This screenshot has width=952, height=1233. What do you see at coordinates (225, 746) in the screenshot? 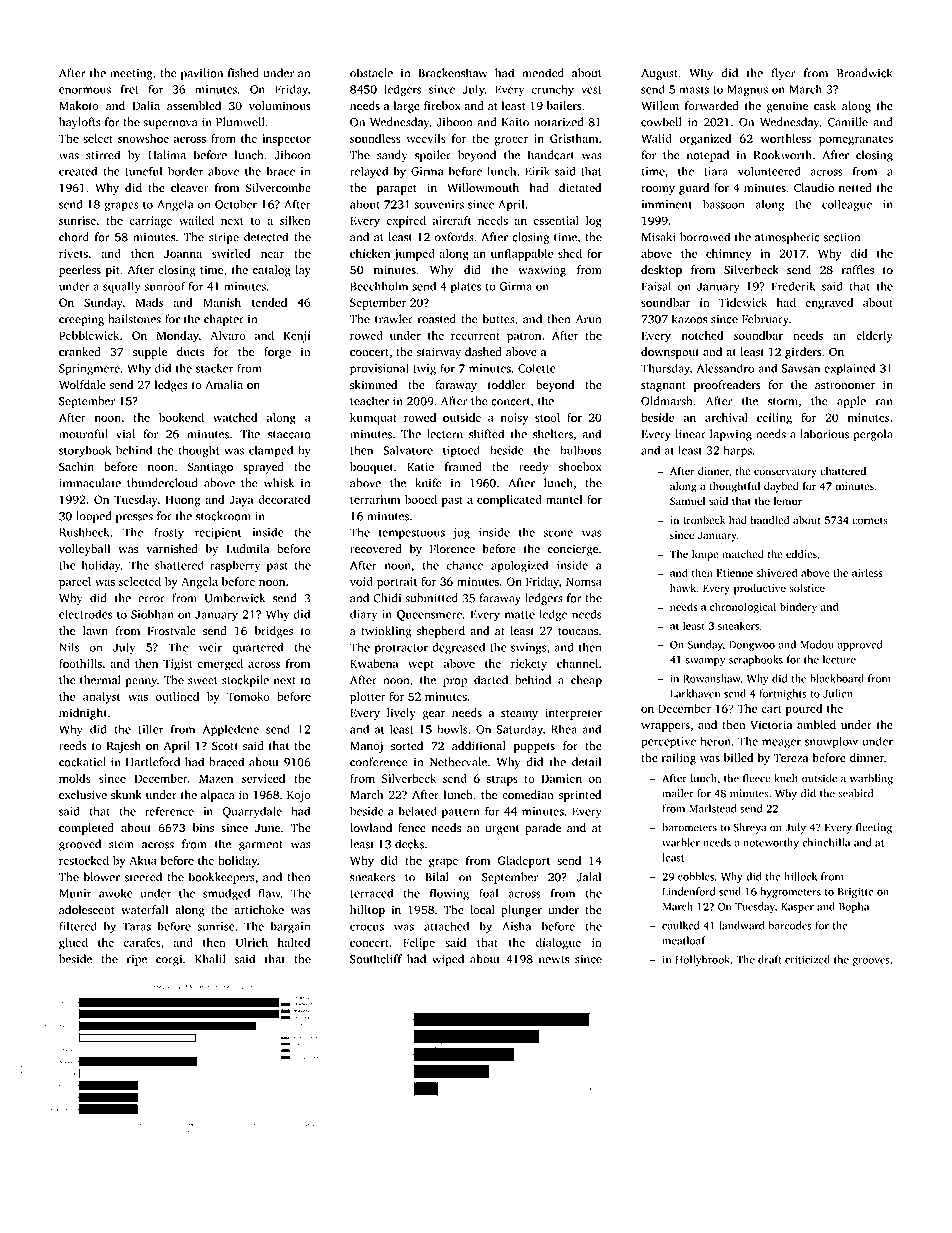
I see `Scott` at bounding box center [225, 746].
